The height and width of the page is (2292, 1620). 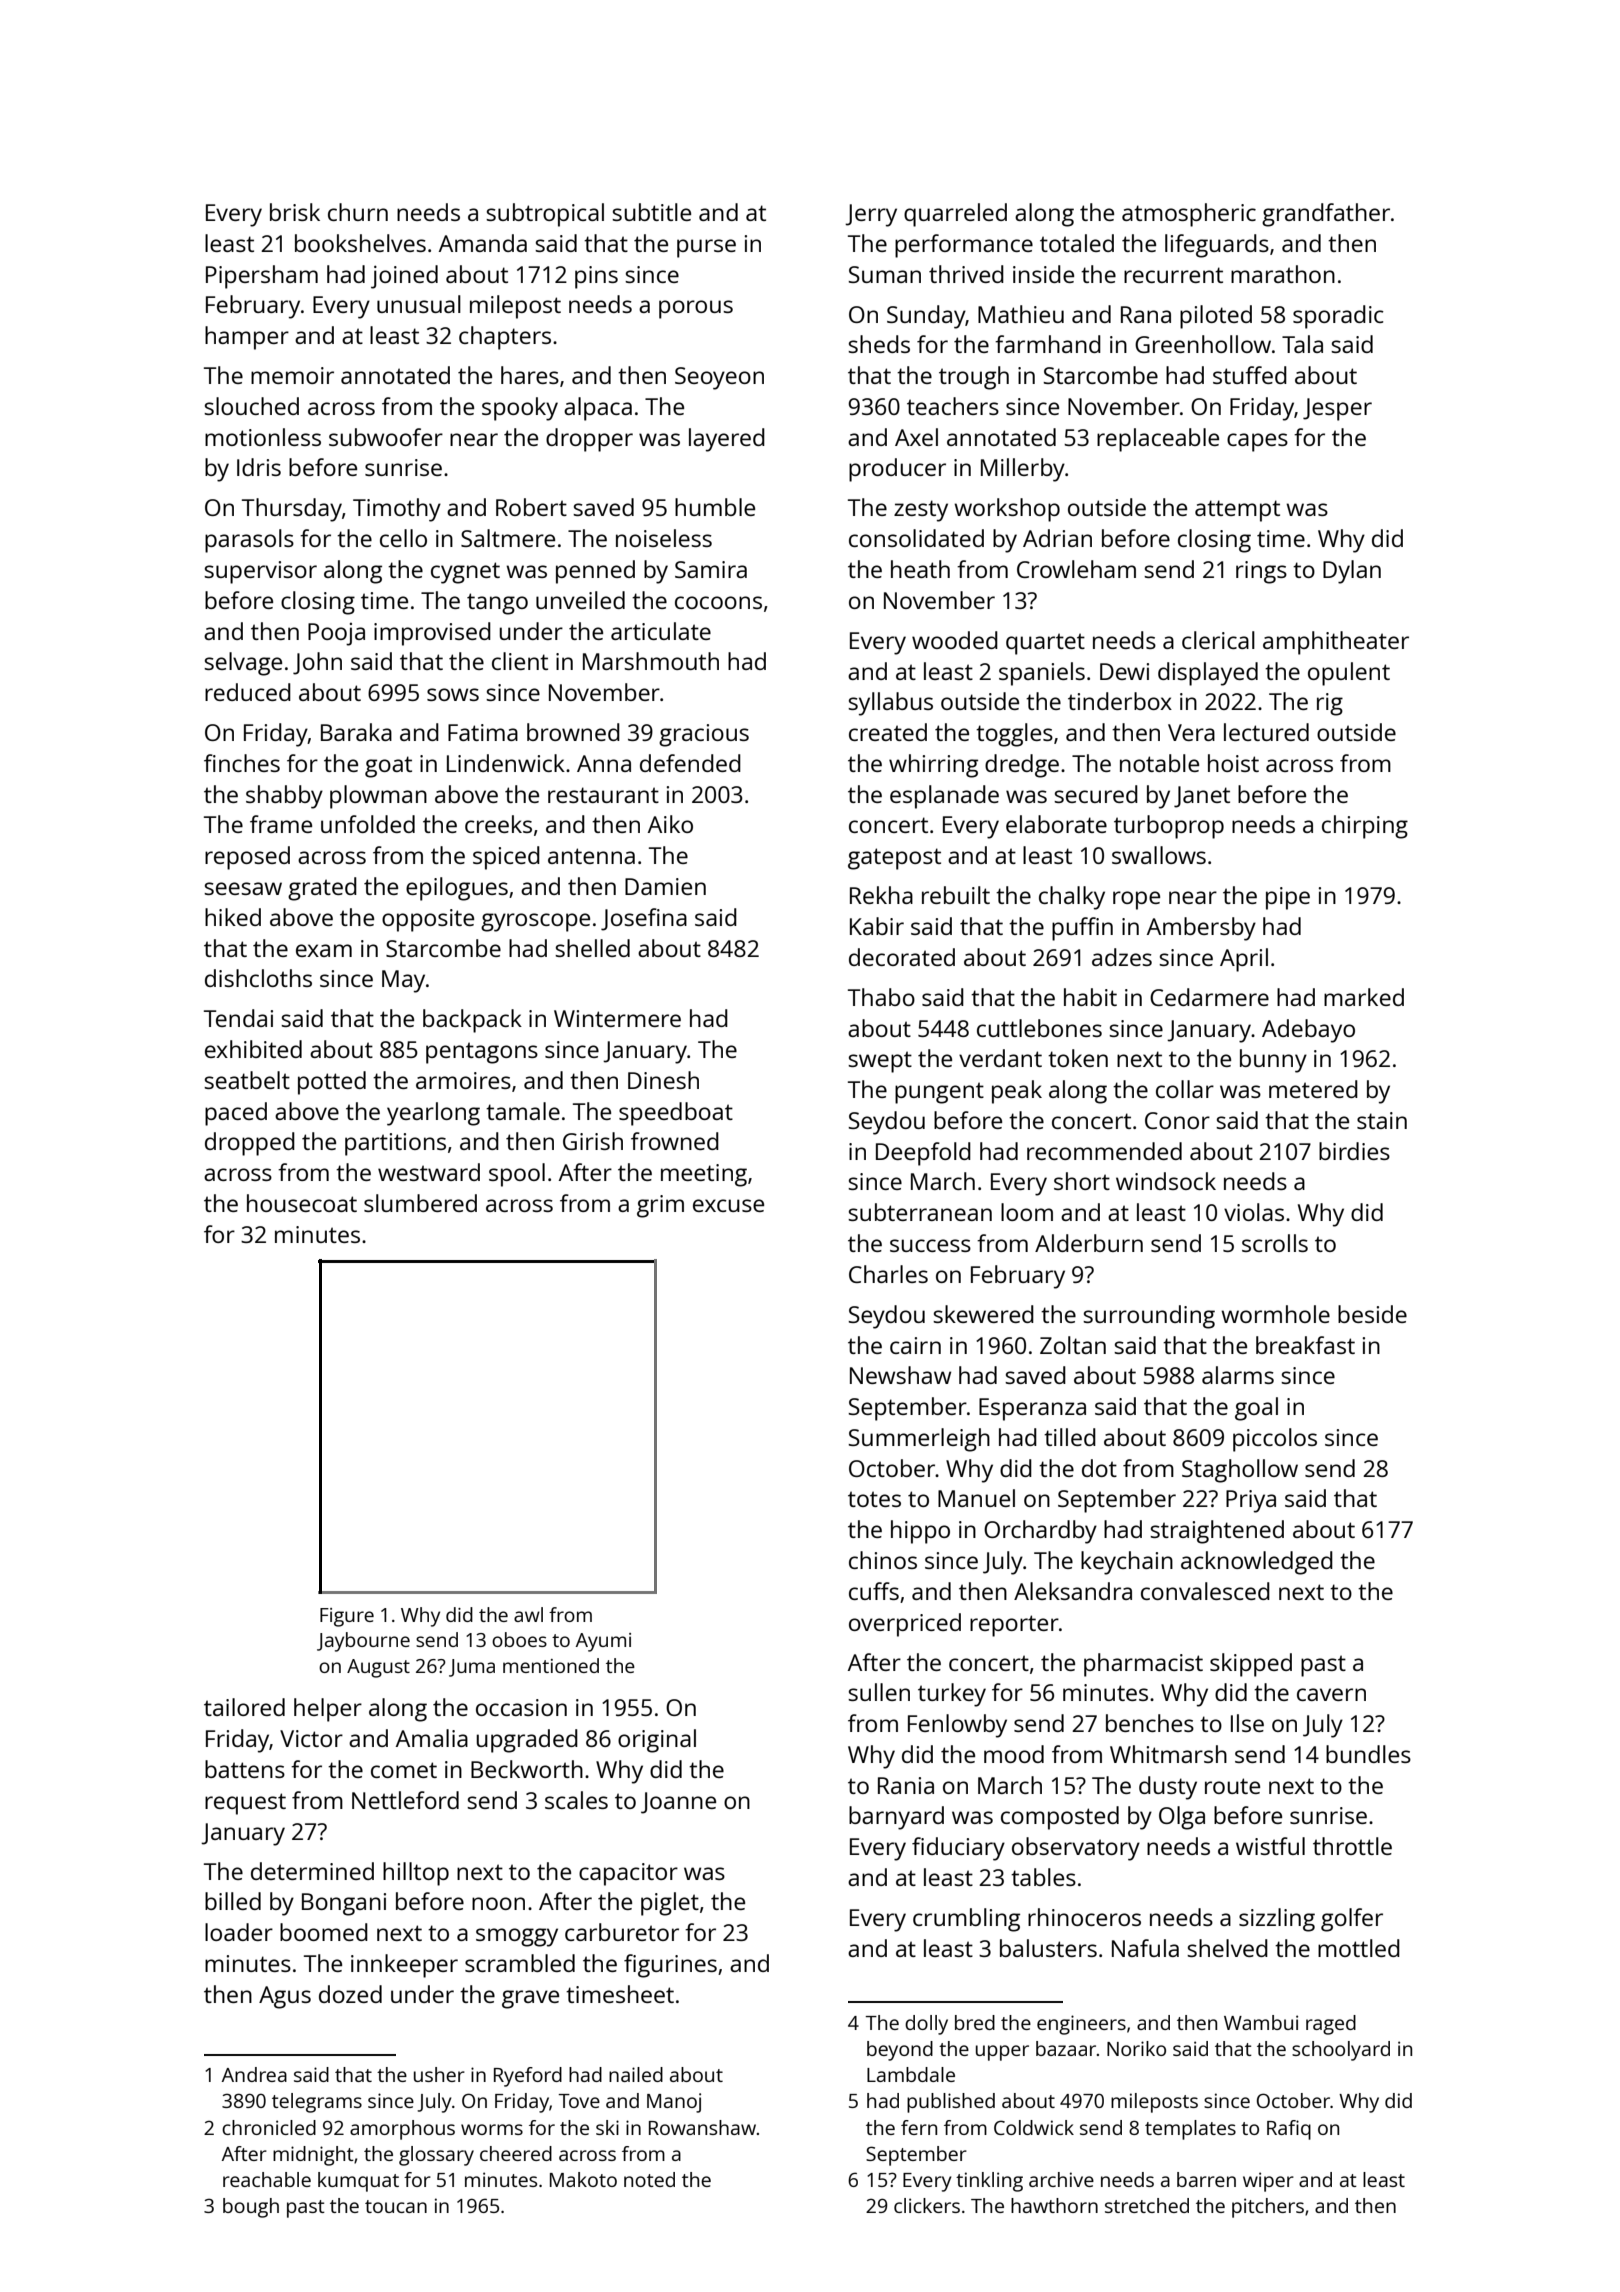 I want to click on rings, so click(x=1261, y=572).
